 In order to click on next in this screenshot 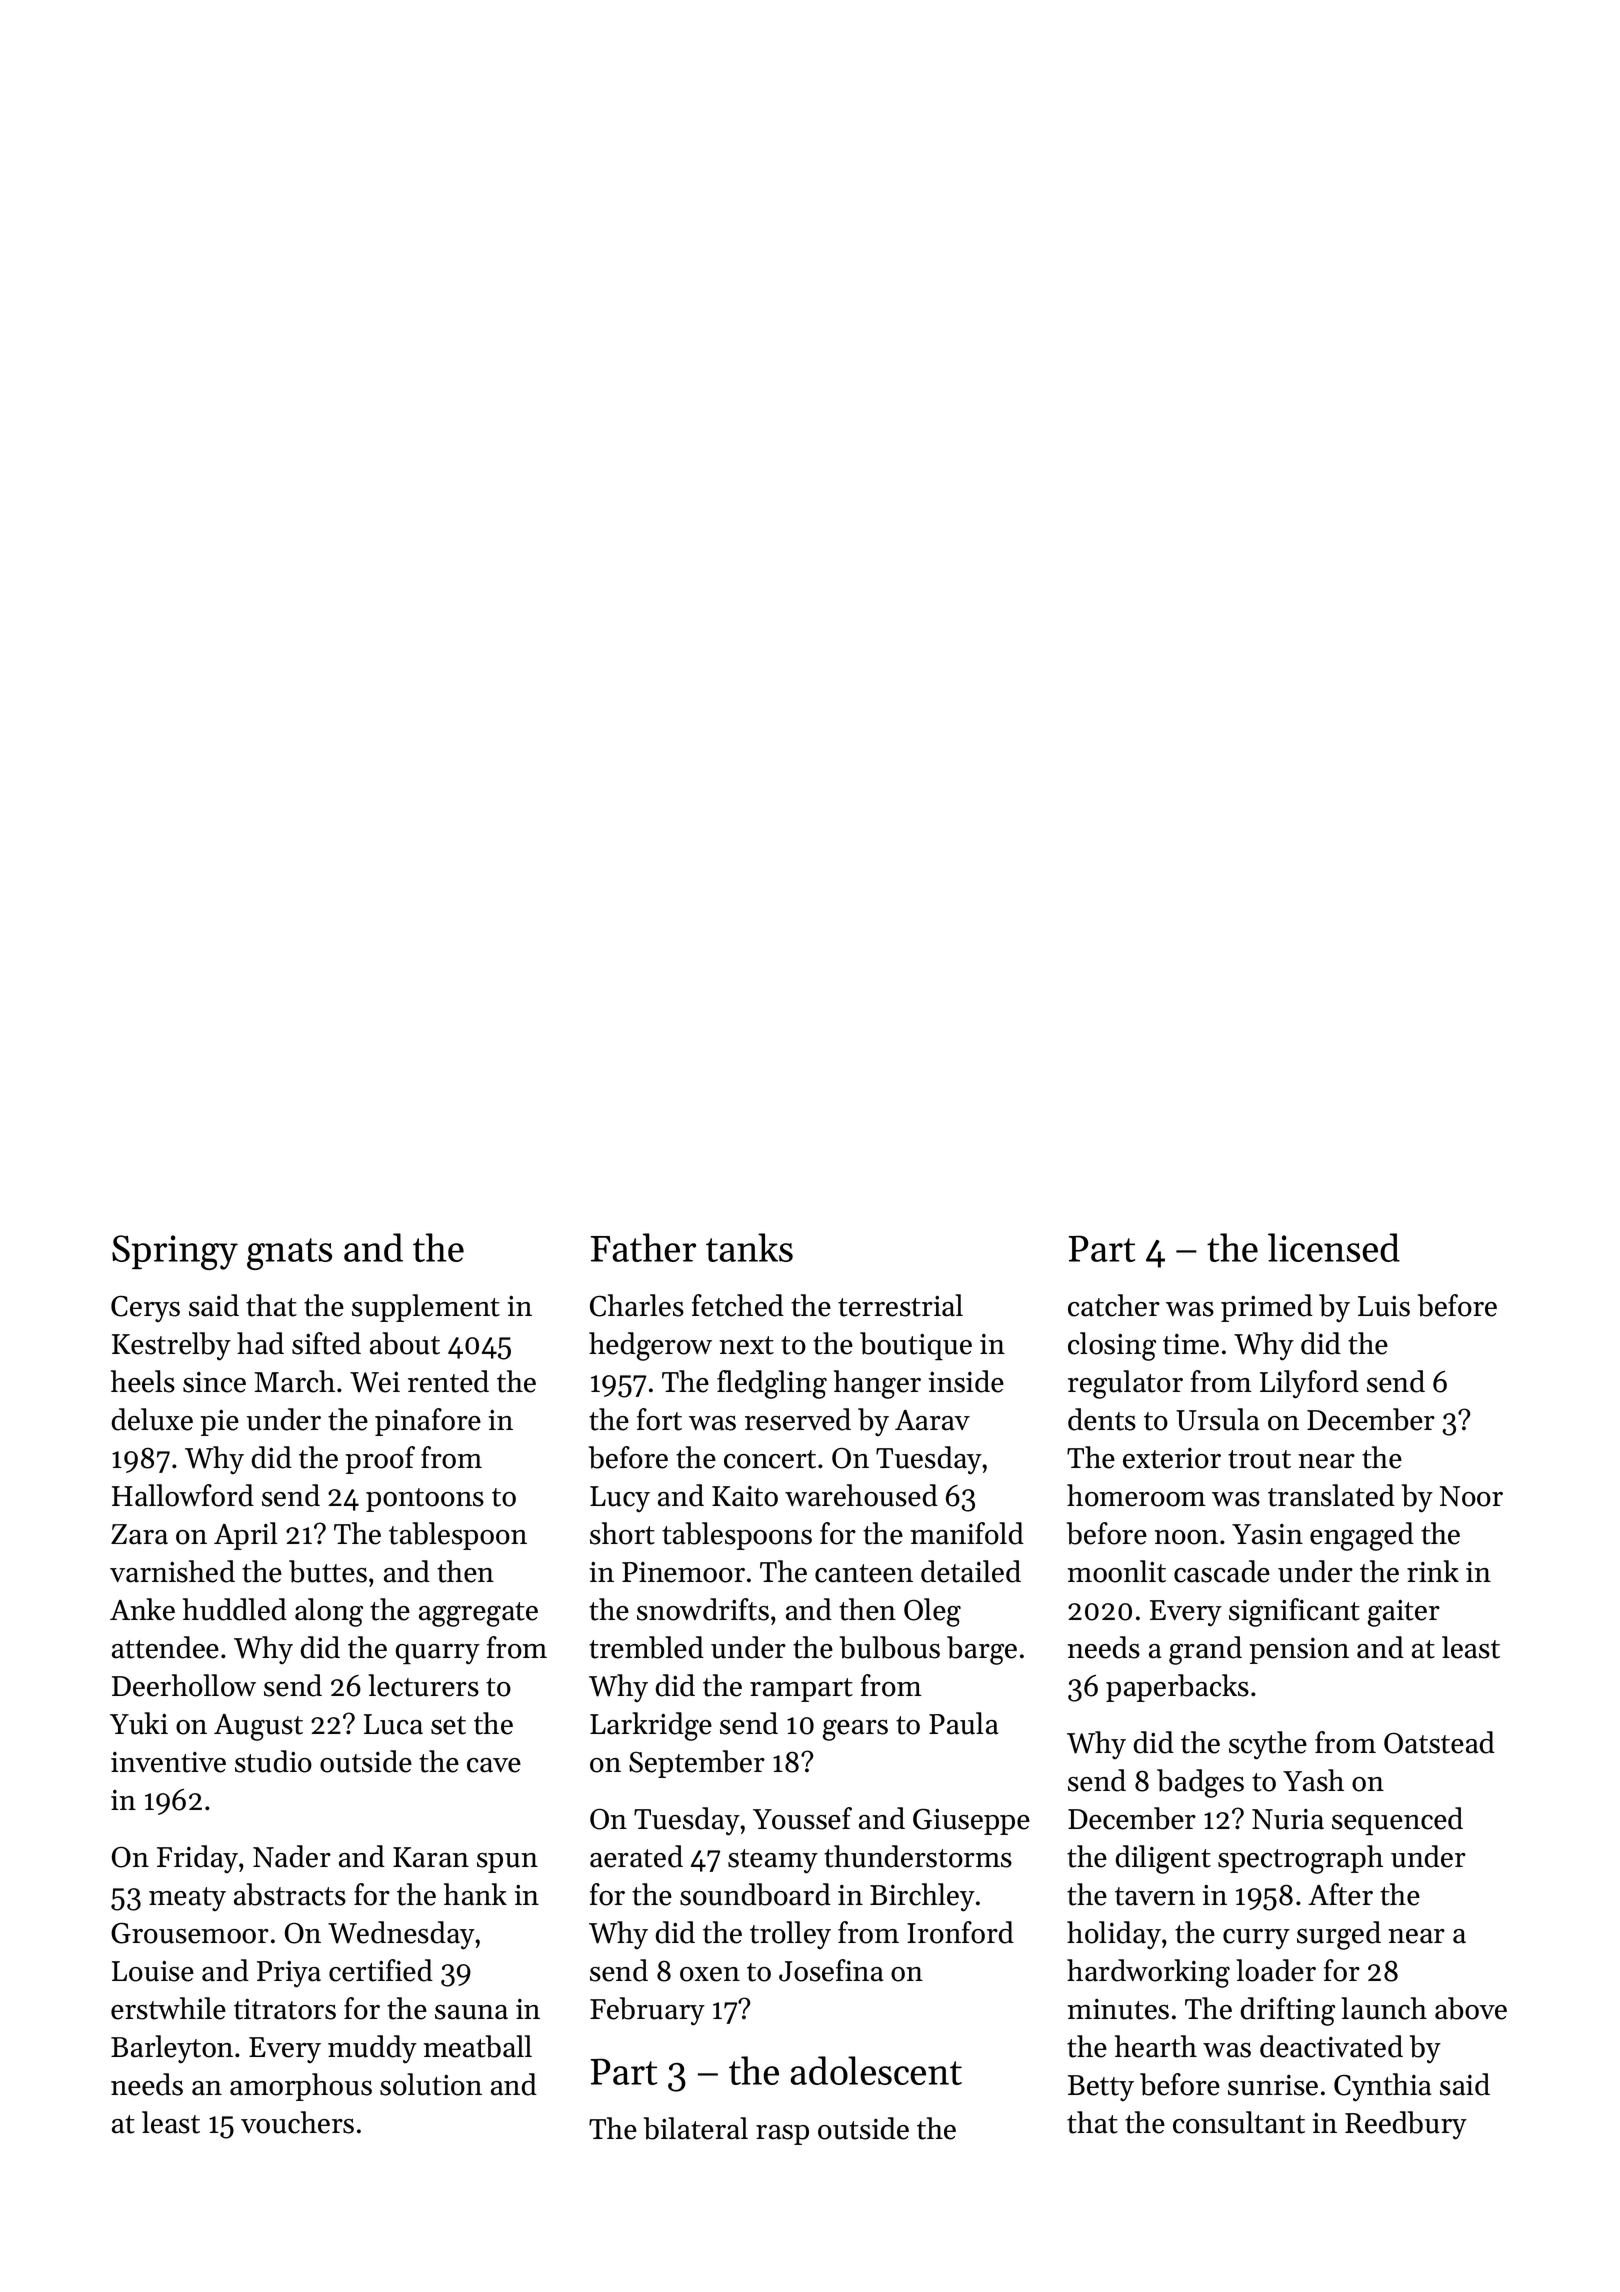, I will do `click(746, 1345)`.
